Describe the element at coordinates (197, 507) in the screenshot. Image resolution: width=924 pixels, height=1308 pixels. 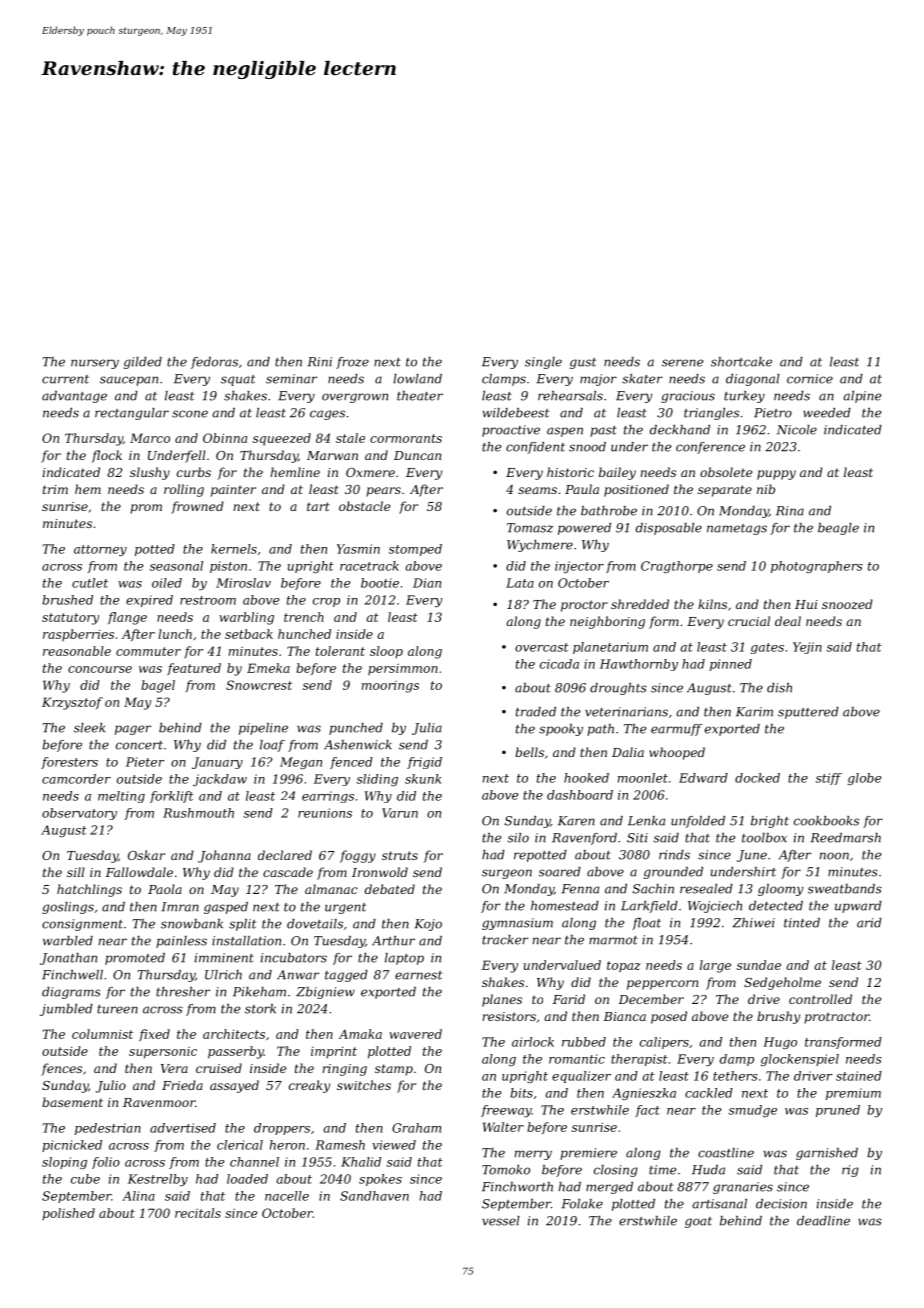
I see `frowned` at that location.
